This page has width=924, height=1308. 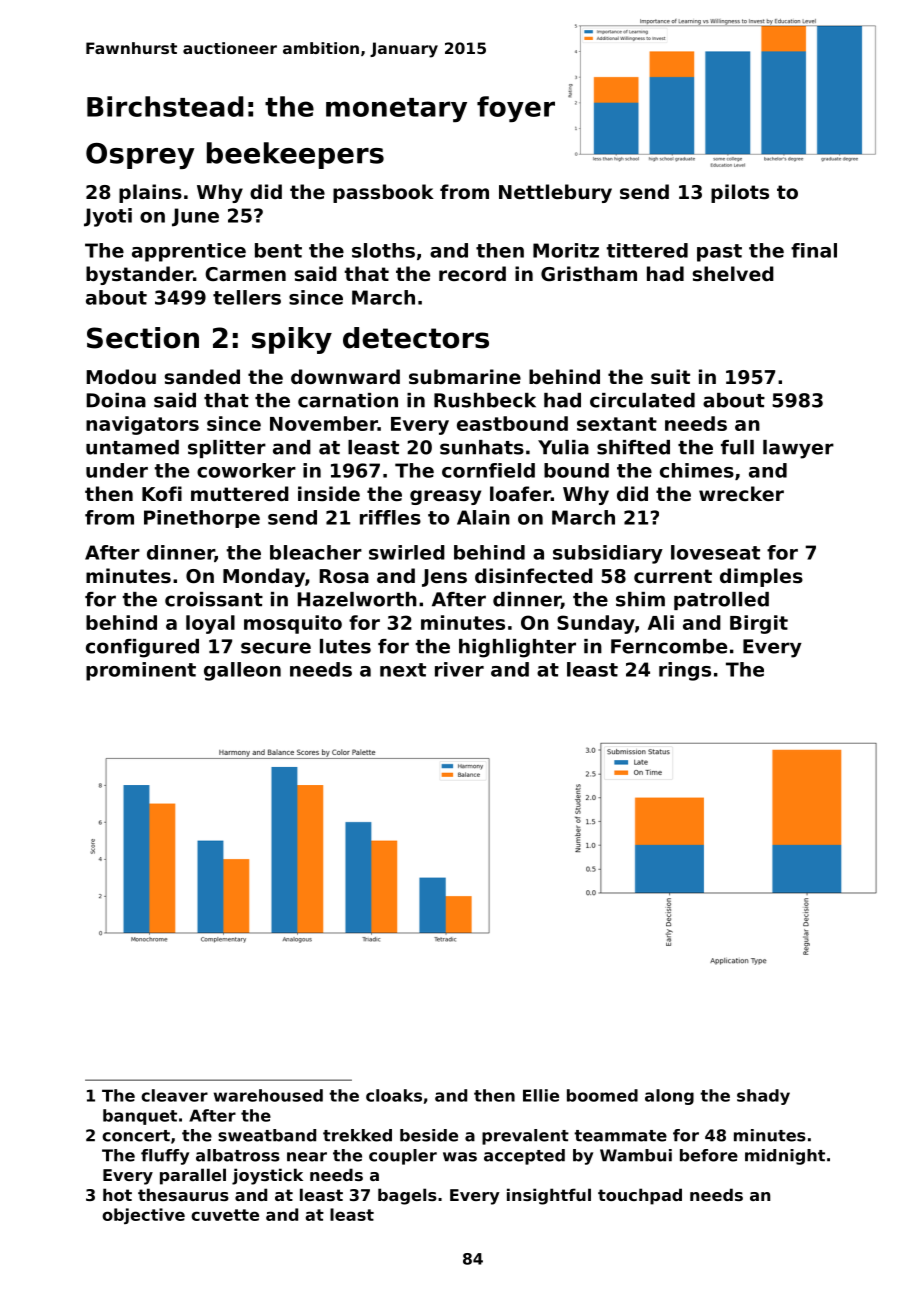 What do you see at coordinates (563, 447) in the page?
I see `Yulia` at bounding box center [563, 447].
